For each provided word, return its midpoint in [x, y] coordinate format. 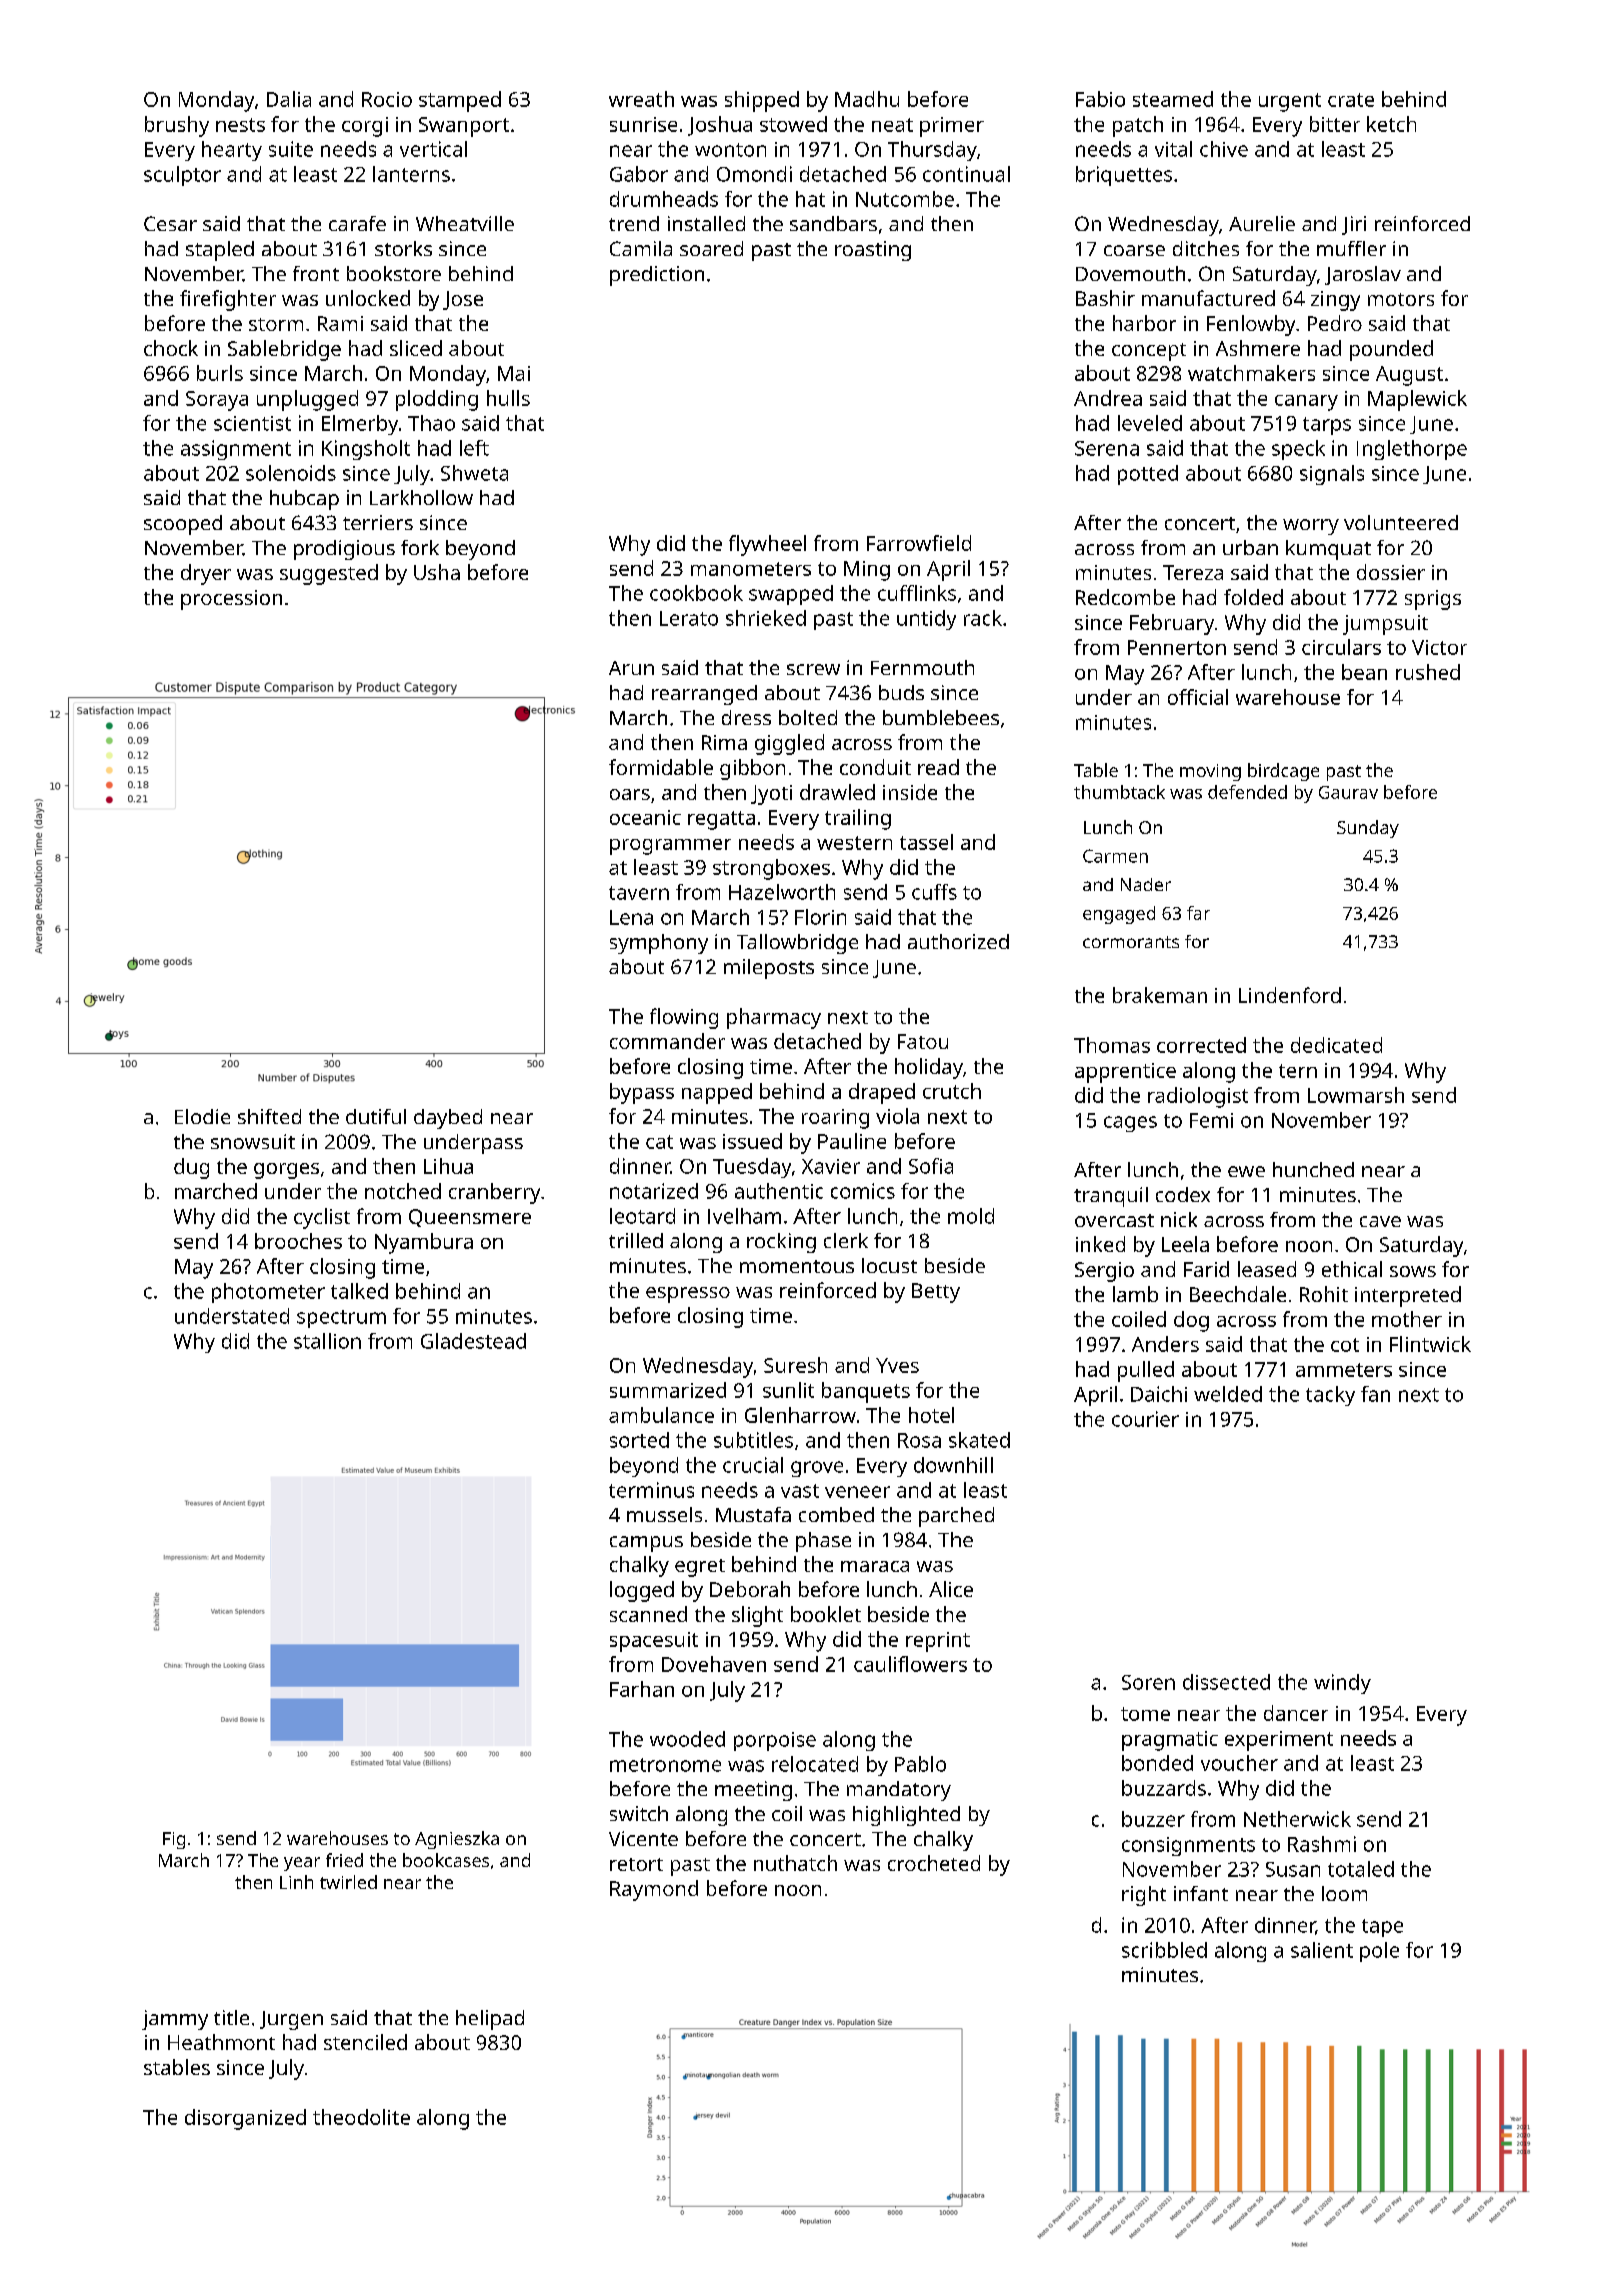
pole [1379, 1952]
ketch [1391, 124]
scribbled [1164, 1950]
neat [892, 125]
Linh [296, 1882]
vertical [433, 149]
